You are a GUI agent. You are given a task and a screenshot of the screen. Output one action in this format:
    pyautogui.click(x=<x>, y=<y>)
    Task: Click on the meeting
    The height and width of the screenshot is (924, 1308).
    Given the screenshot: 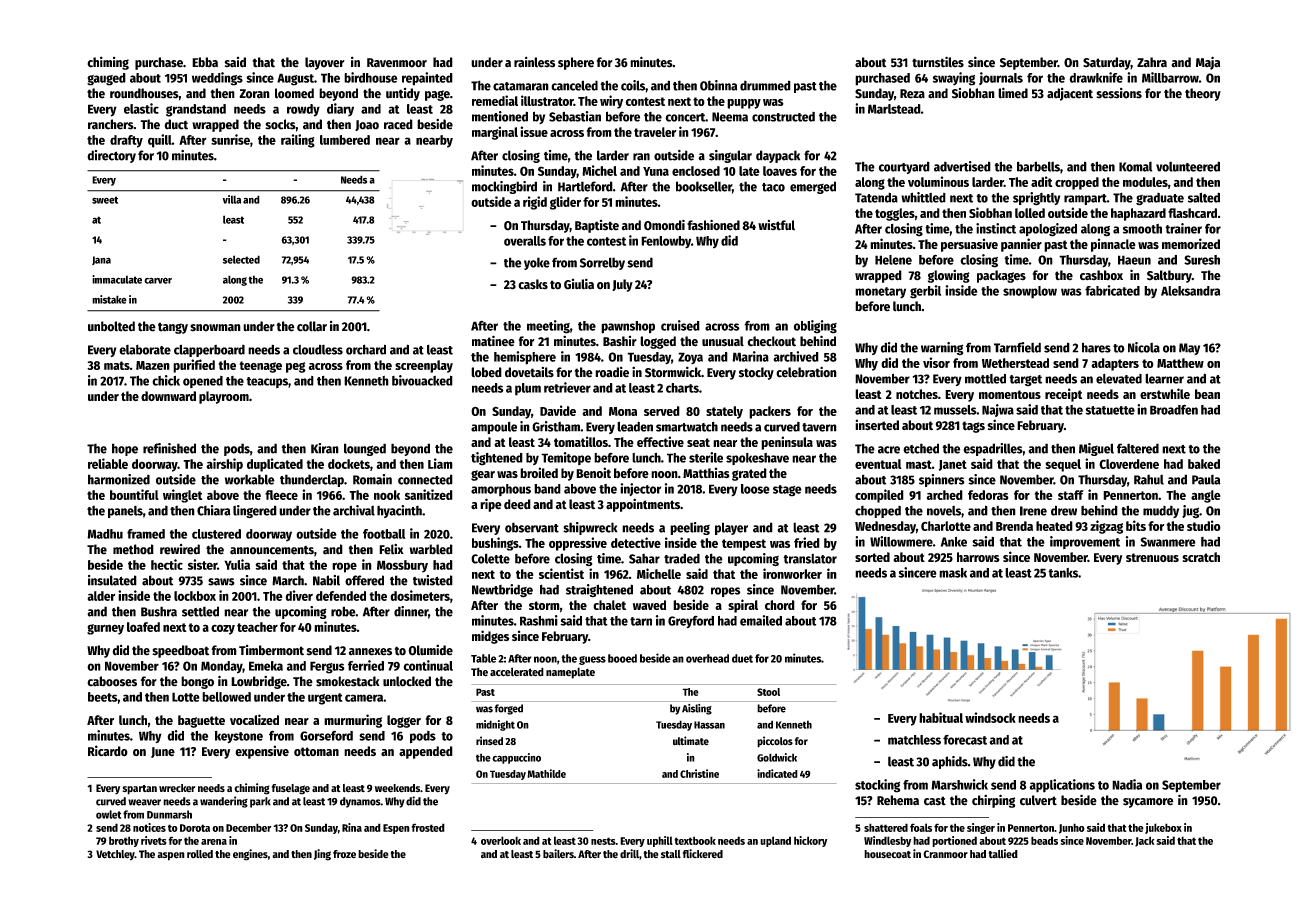 What is the action you would take?
    pyautogui.click(x=548, y=327)
